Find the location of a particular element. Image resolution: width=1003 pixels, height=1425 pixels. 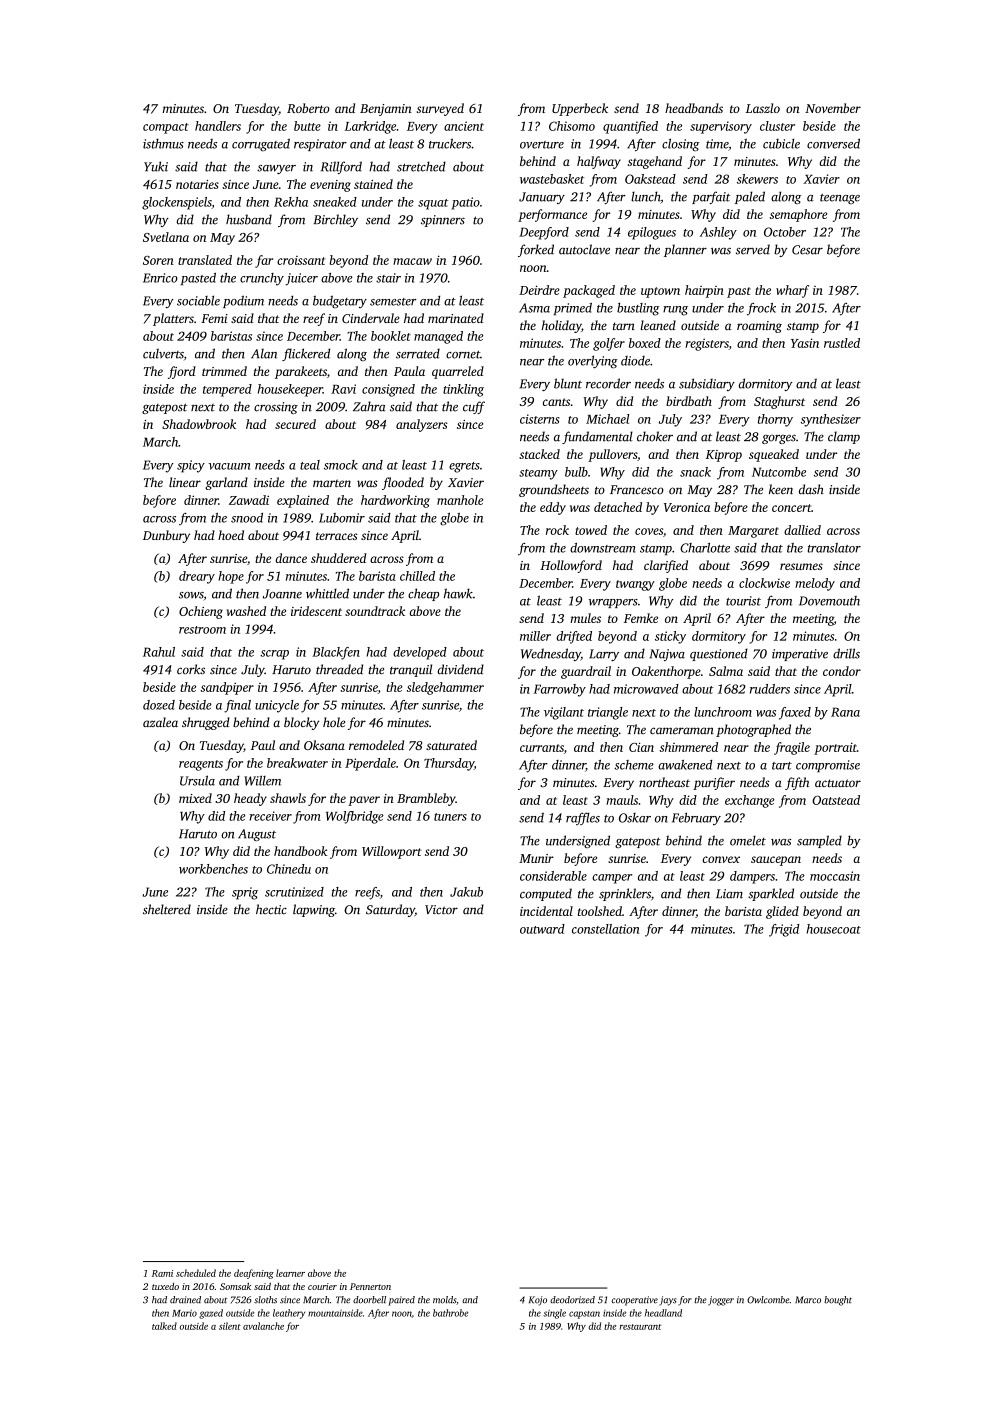

housecoat is located at coordinates (834, 929).
